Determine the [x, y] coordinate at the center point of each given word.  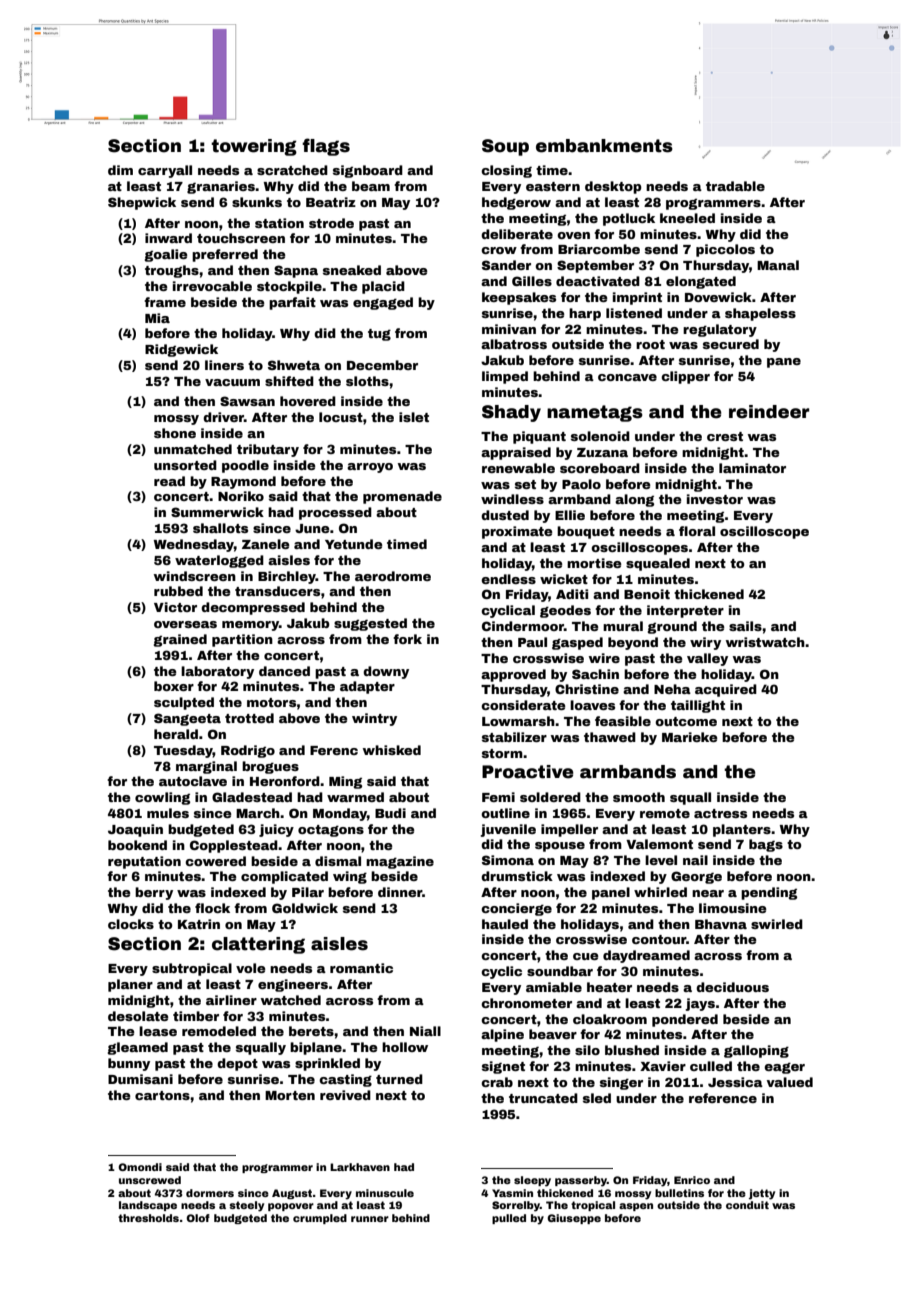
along [634, 500]
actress [720, 813]
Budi [390, 813]
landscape [148, 1206]
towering [254, 147]
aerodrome [393, 576]
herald [176, 734]
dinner [400, 892]
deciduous [732, 987]
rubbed [178, 591]
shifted [289, 381]
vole [251, 968]
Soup [505, 147]
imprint [637, 298]
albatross [514, 344]
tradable [735, 186]
